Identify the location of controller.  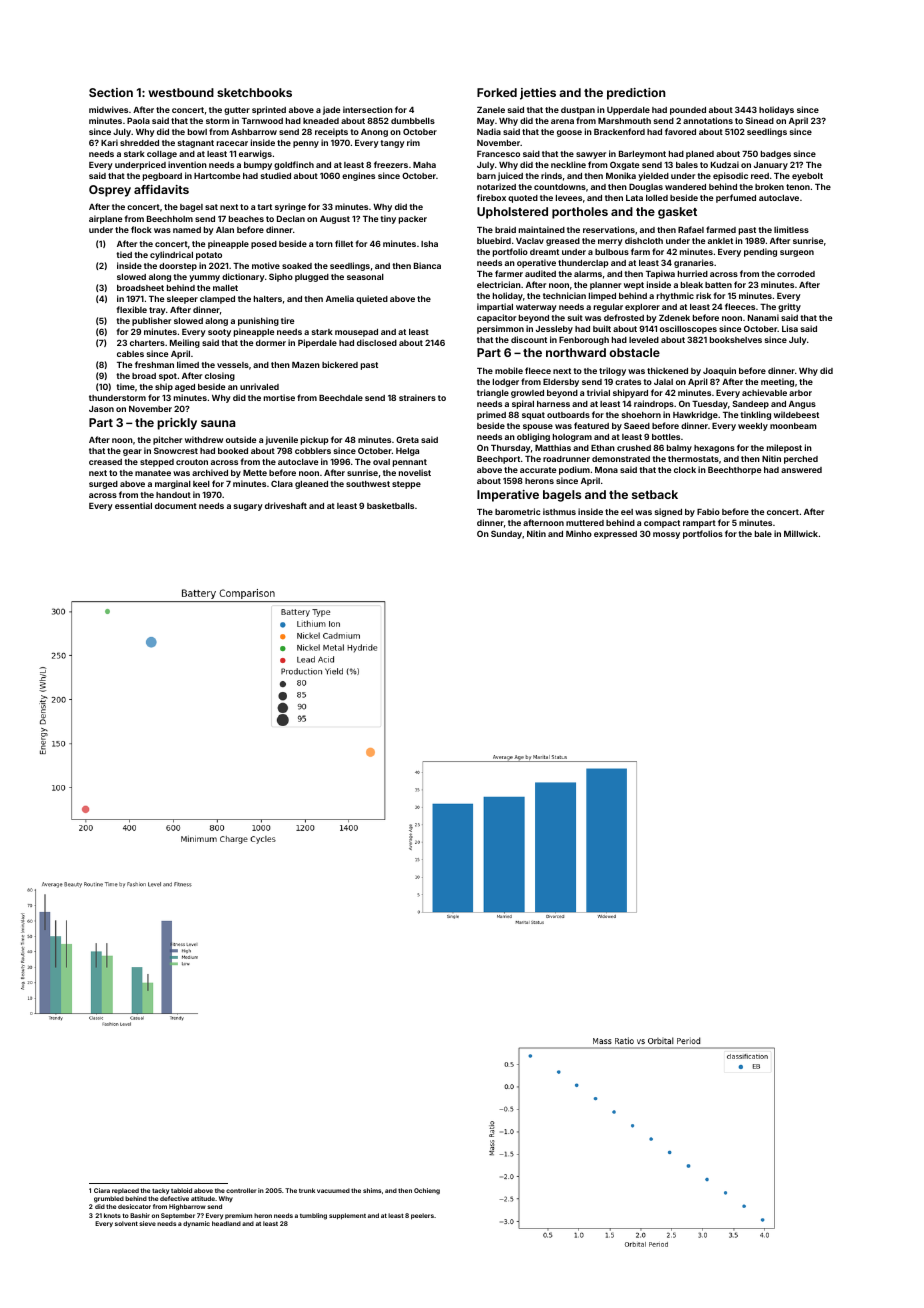
(241, 1190).
